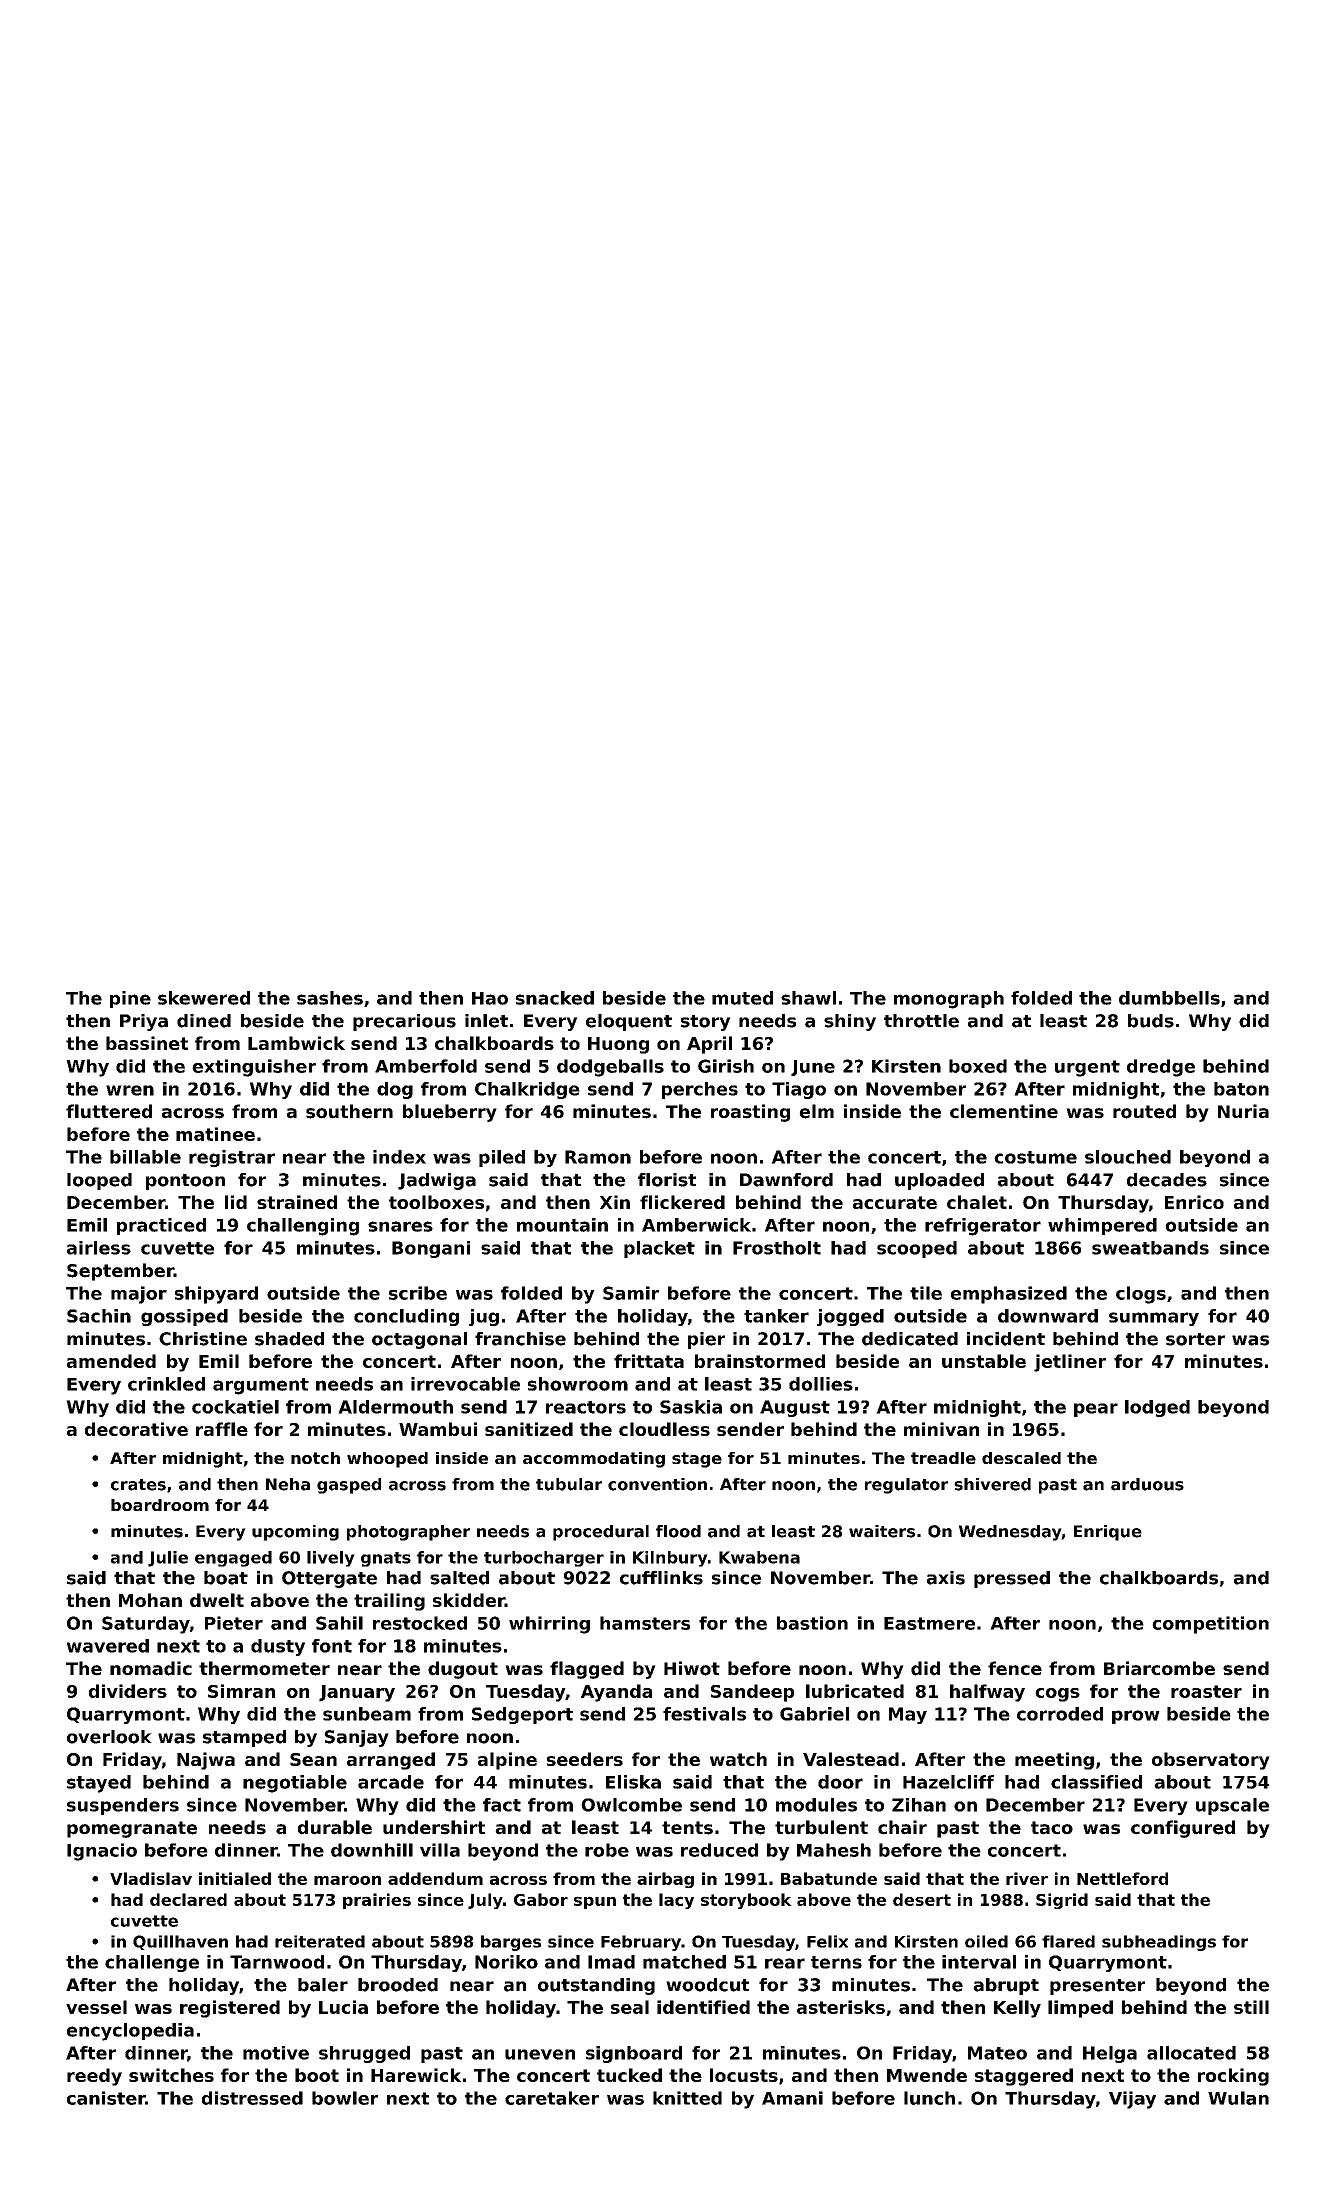 This document has width=1336, height=2201. I want to click on crates, so click(138, 1485).
